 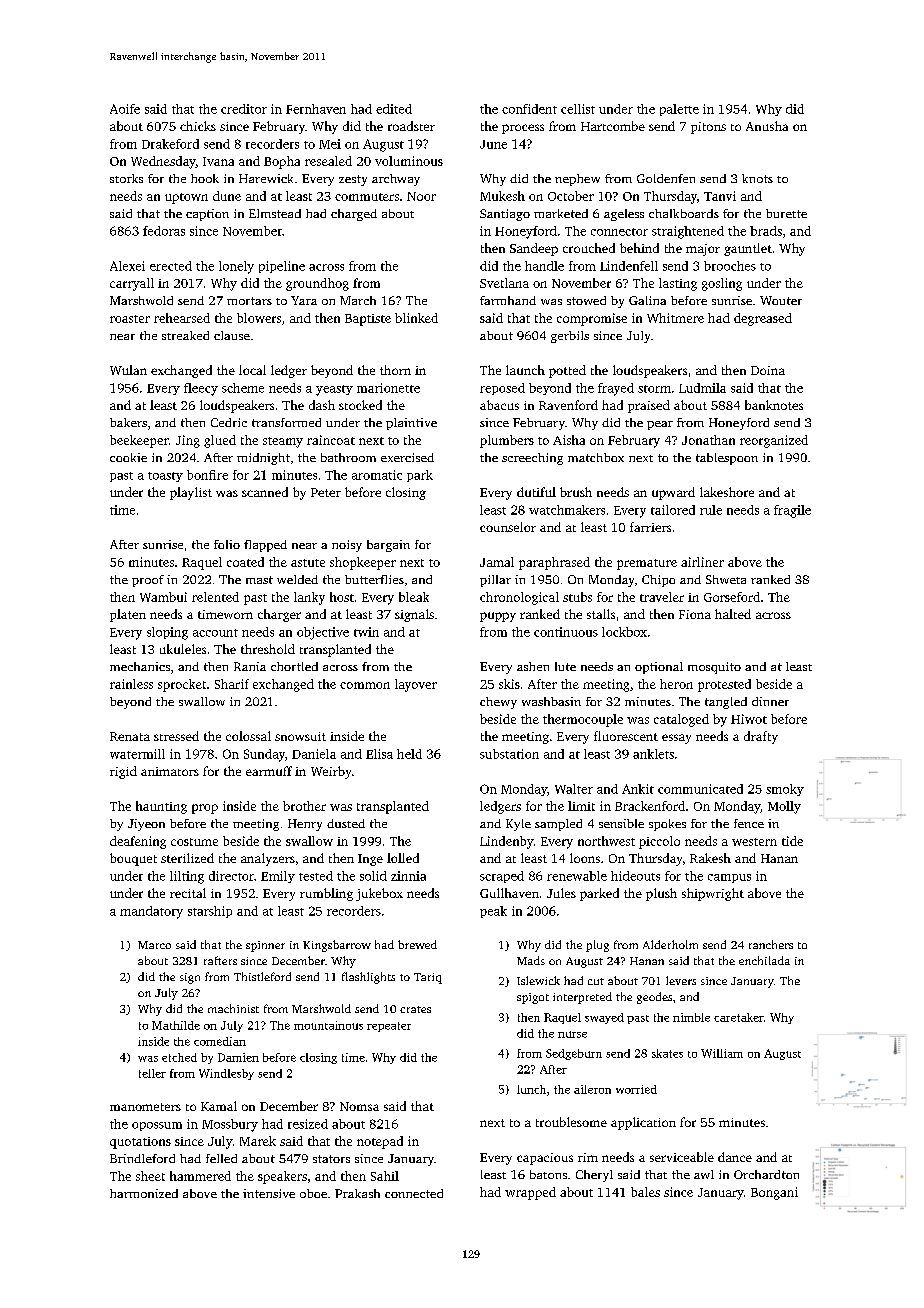 I want to click on creditor, so click(x=244, y=109).
